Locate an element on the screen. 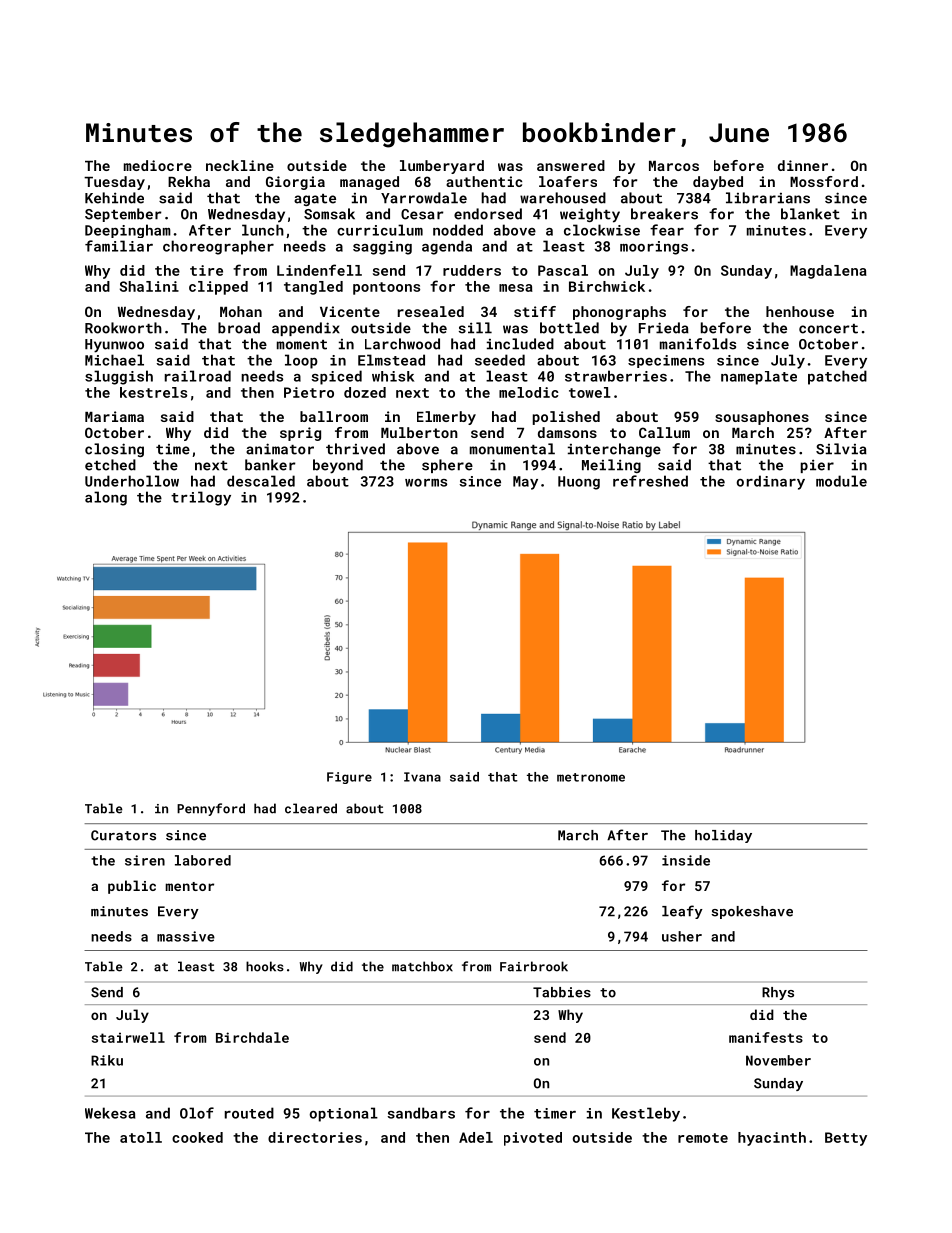 The width and height of the screenshot is (952, 1233). familiar is located at coordinates (119, 246).
